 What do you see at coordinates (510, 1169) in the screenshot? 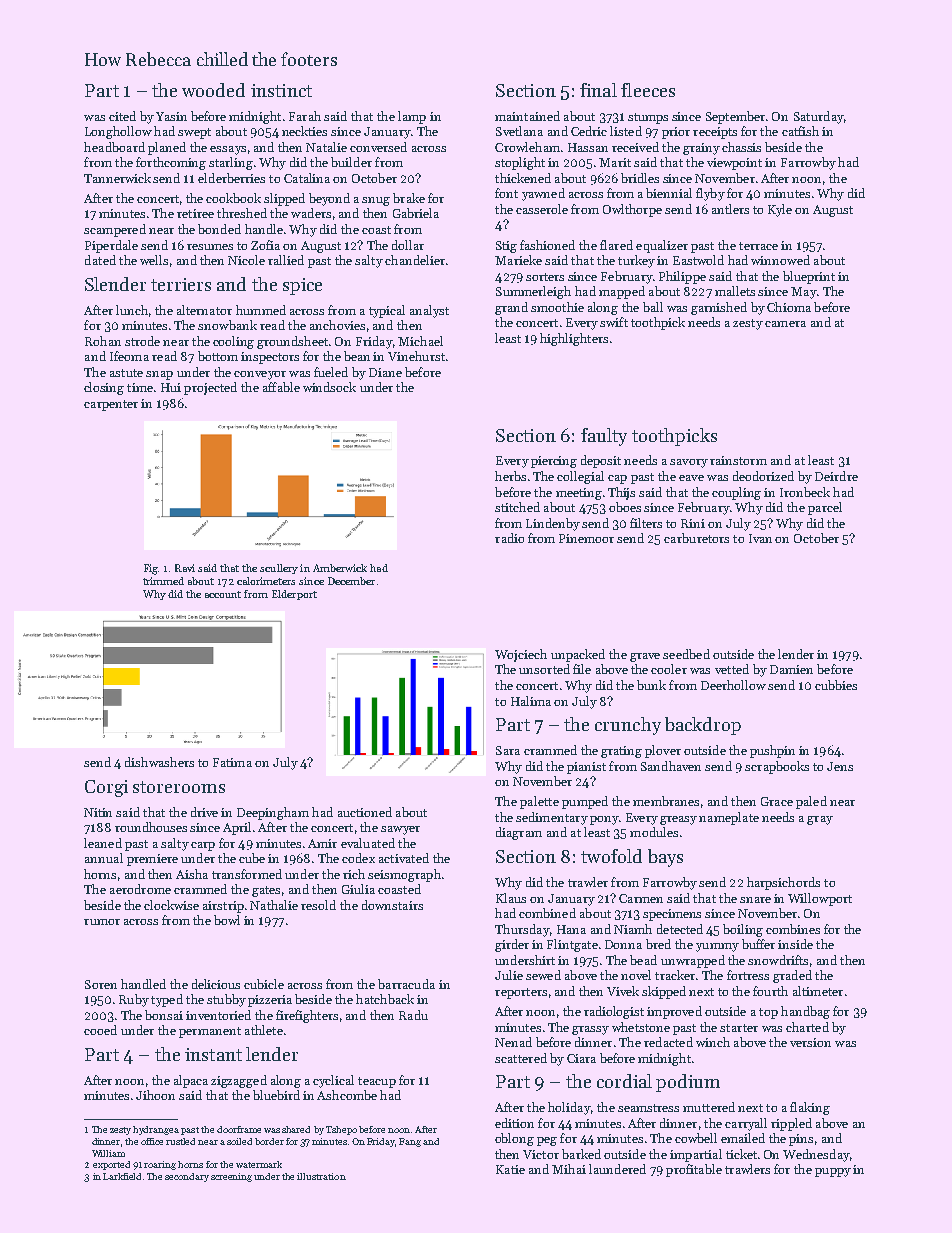
I see `Katie` at bounding box center [510, 1169].
